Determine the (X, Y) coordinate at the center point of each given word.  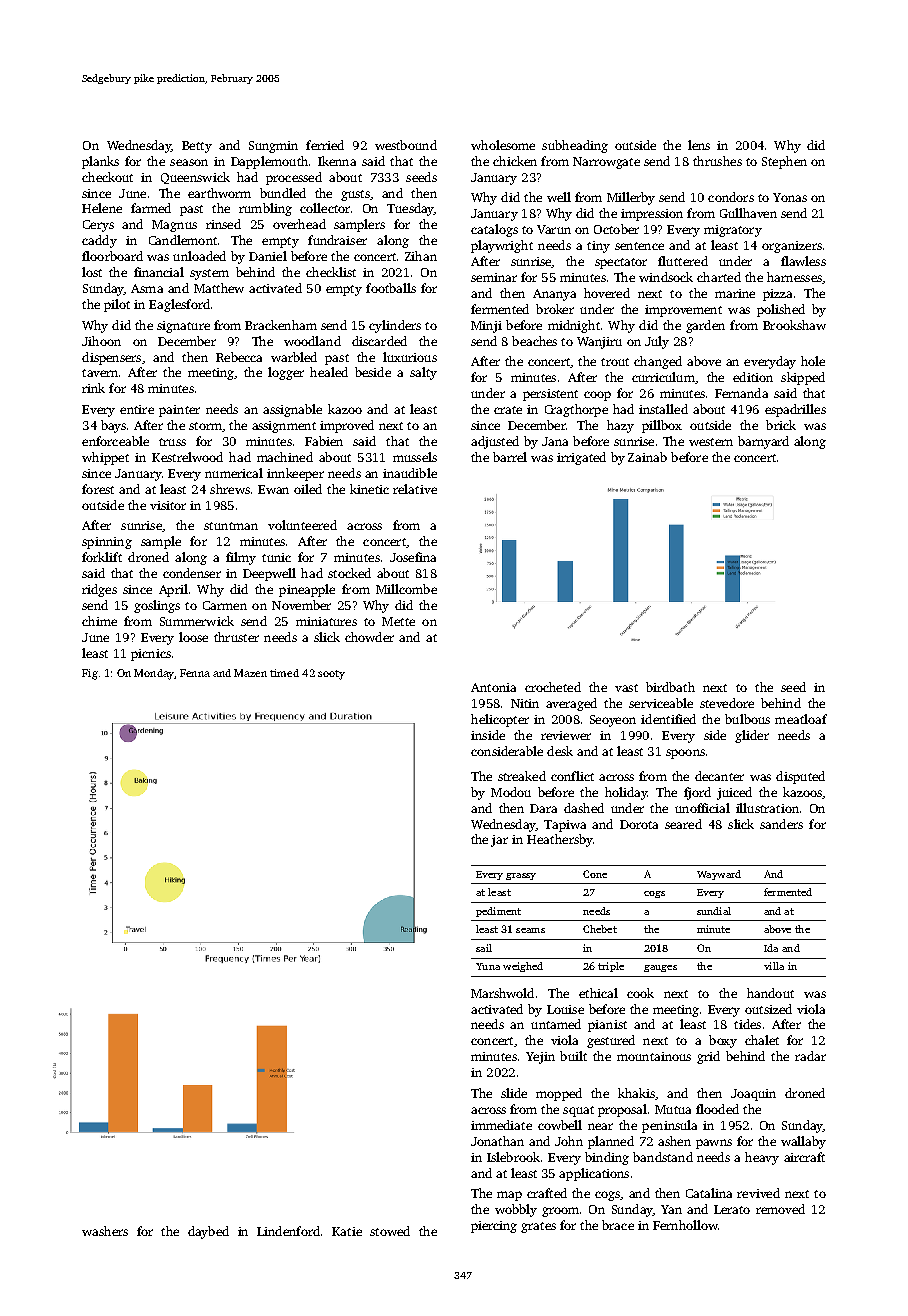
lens (699, 145)
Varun (554, 229)
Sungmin (273, 147)
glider (752, 736)
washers (105, 1231)
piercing (494, 1227)
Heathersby (560, 840)
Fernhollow (685, 1225)
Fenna (195, 673)
